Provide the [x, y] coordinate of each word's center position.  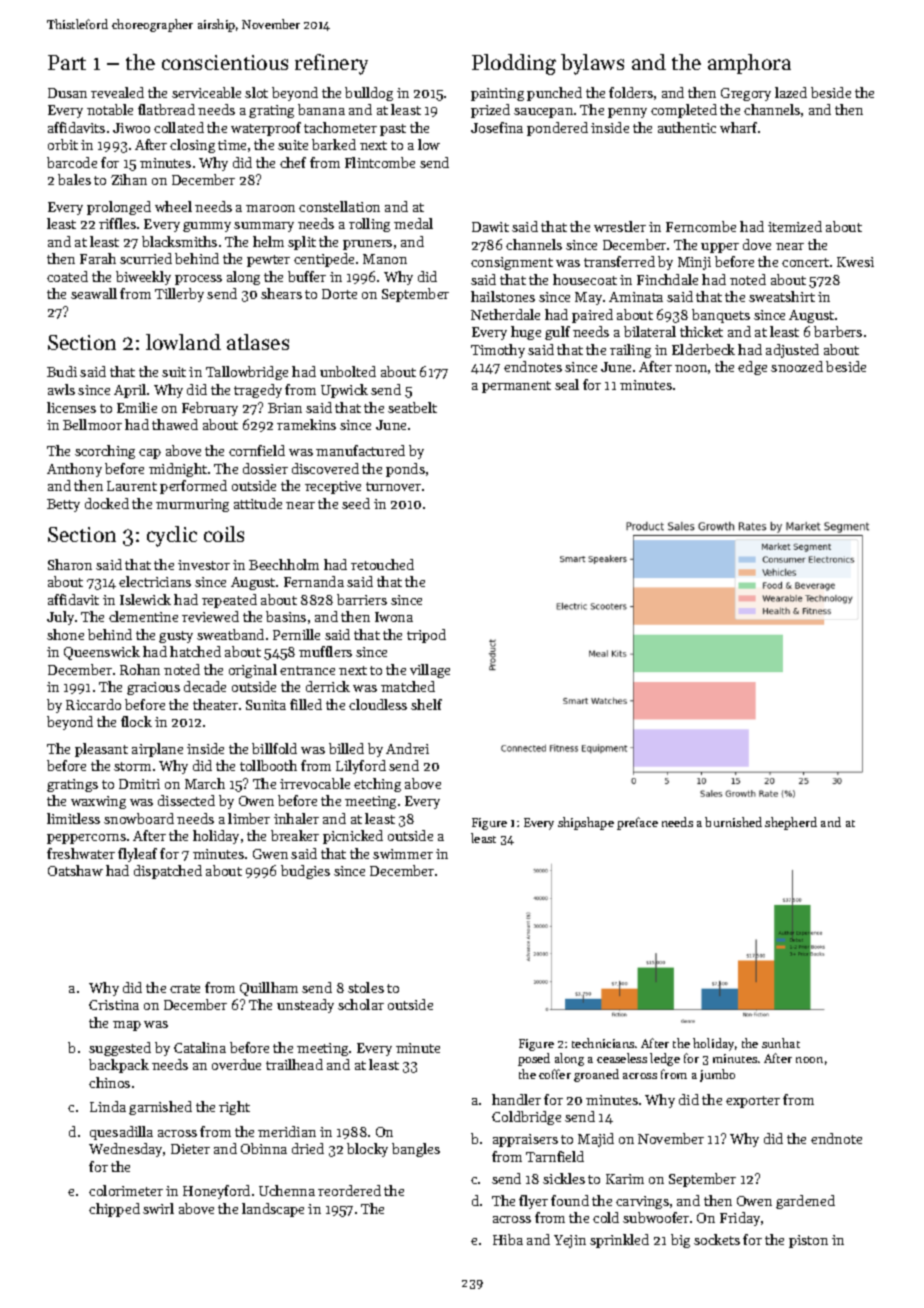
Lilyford [361, 767]
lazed [791, 92]
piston [808, 1241]
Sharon [70, 564]
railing [630, 351]
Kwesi [855, 262]
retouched [382, 564]
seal [567, 384]
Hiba [508, 1239]
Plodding [514, 64]
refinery [331, 64]
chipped [114, 1210]
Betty [63, 505]
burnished [733, 822]
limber [249, 818]
